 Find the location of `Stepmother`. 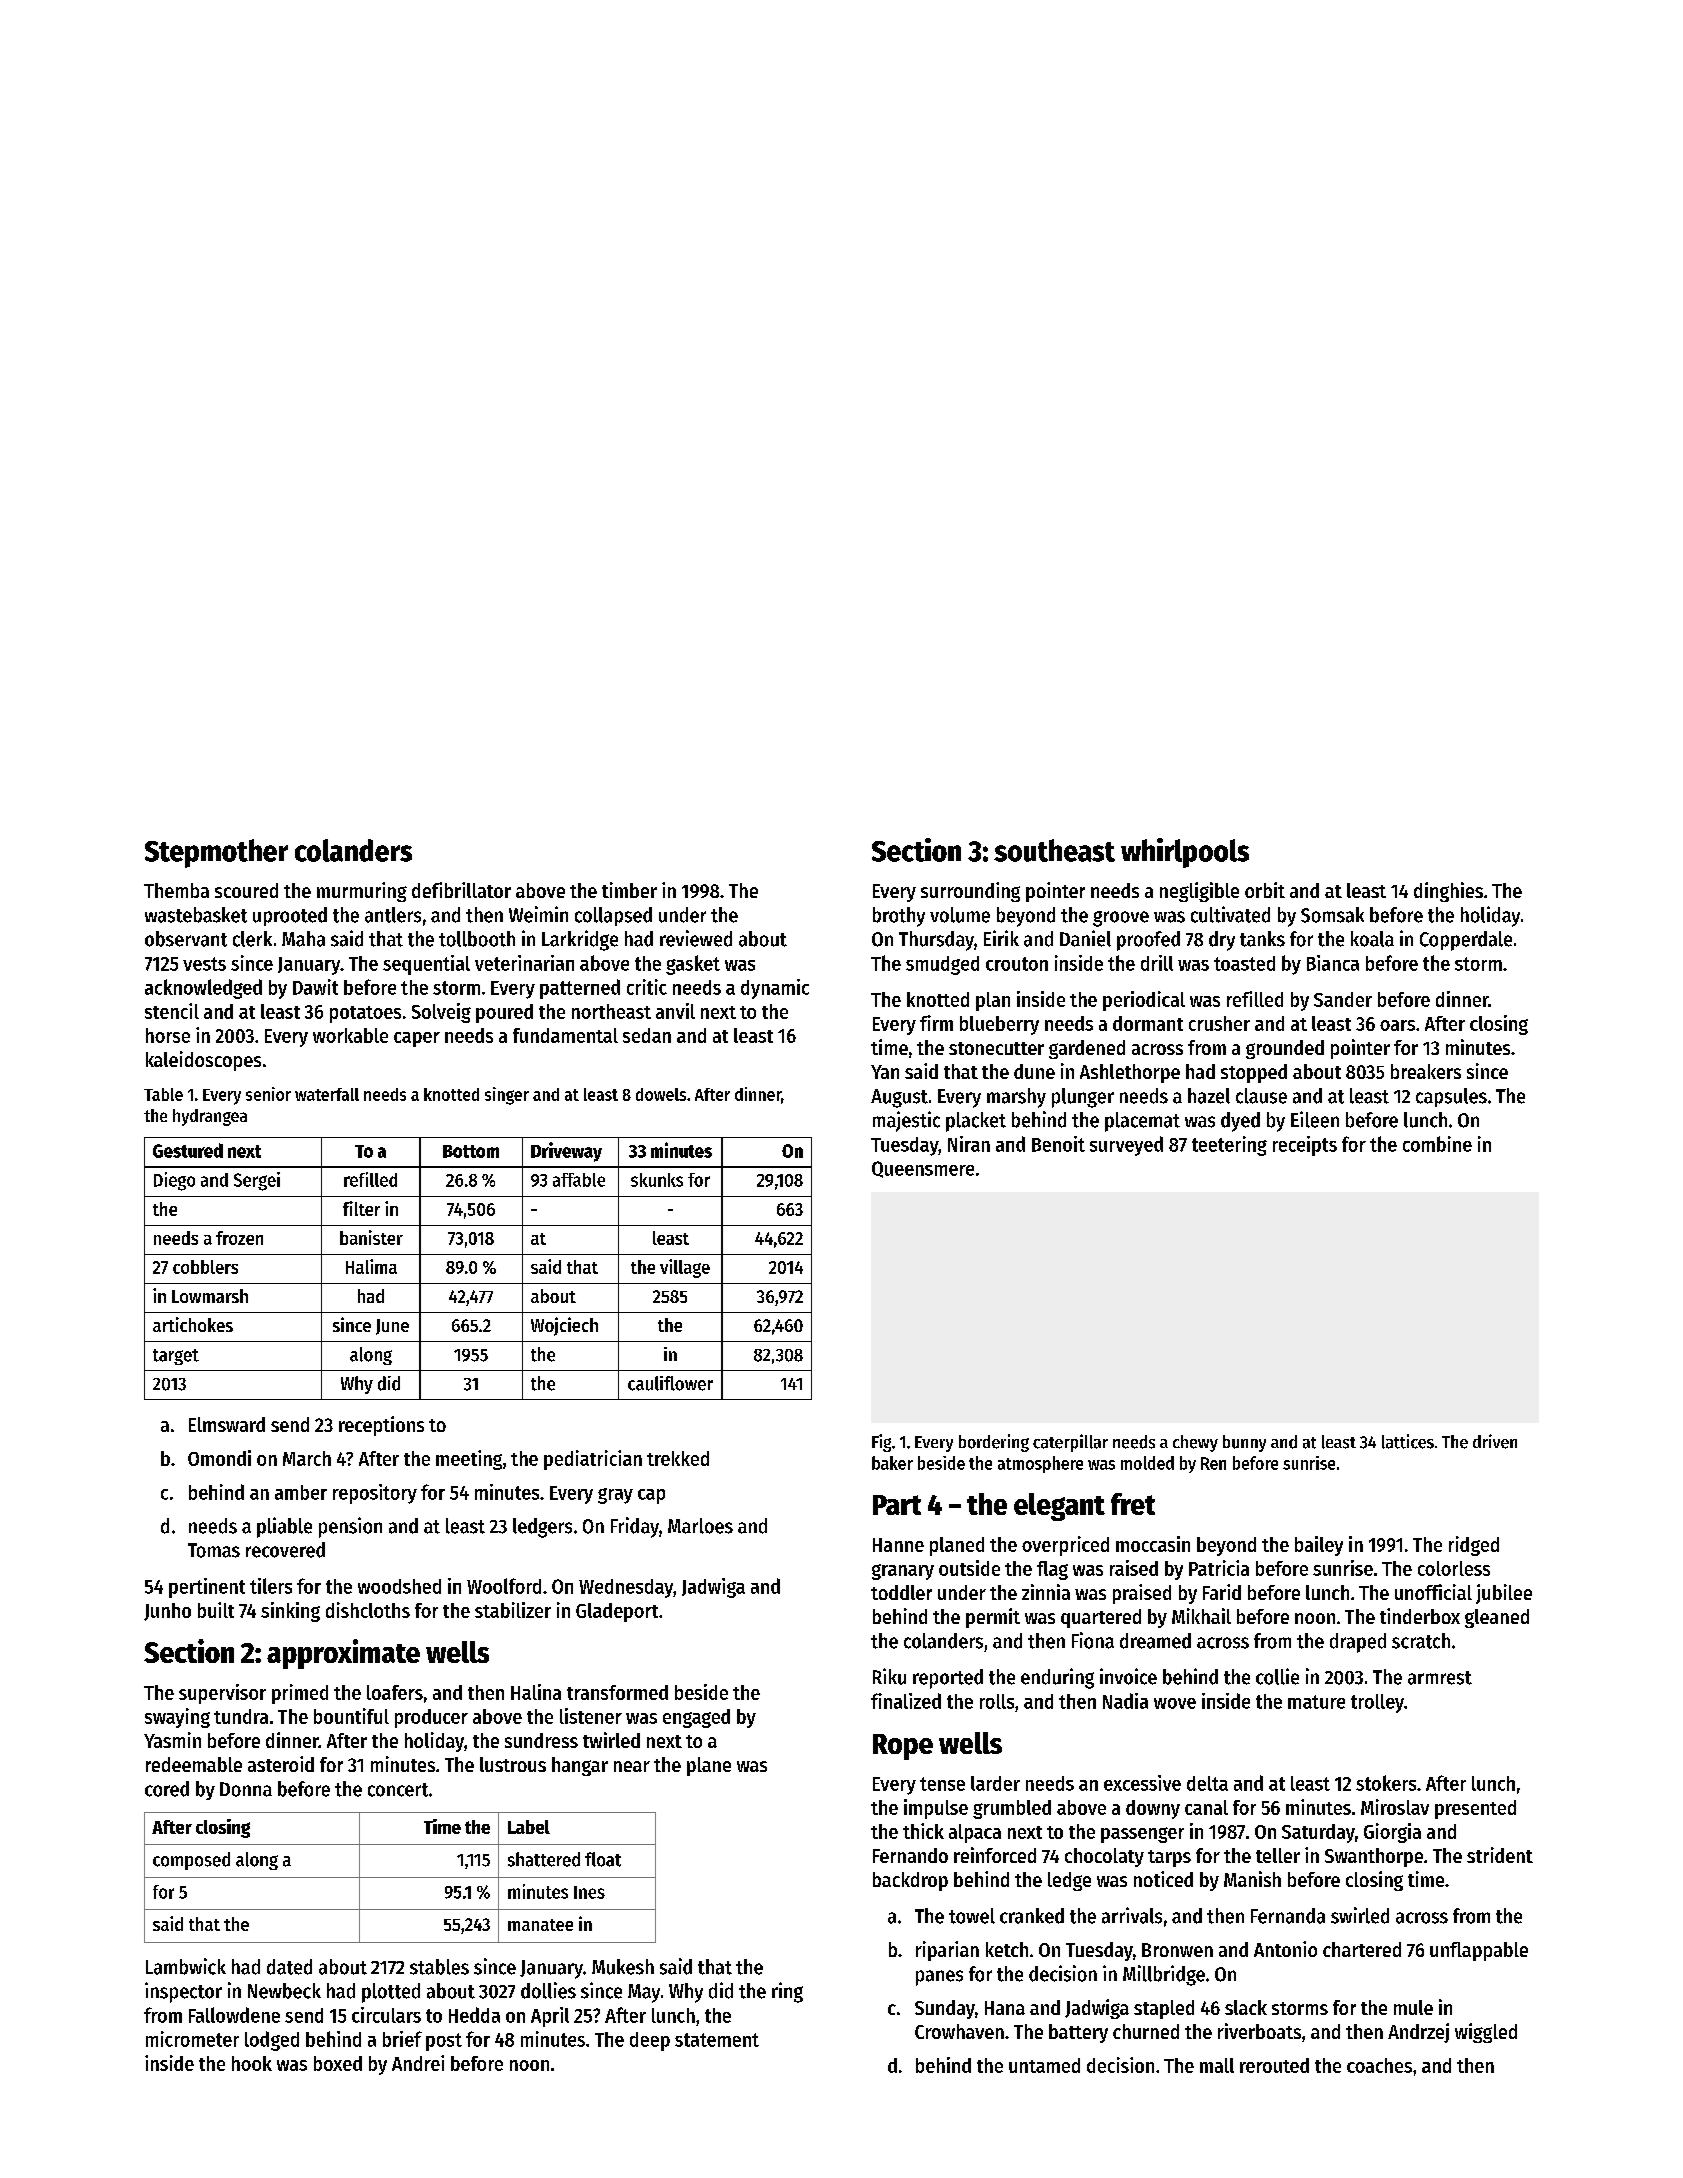

Stepmother is located at coordinates (216, 853).
